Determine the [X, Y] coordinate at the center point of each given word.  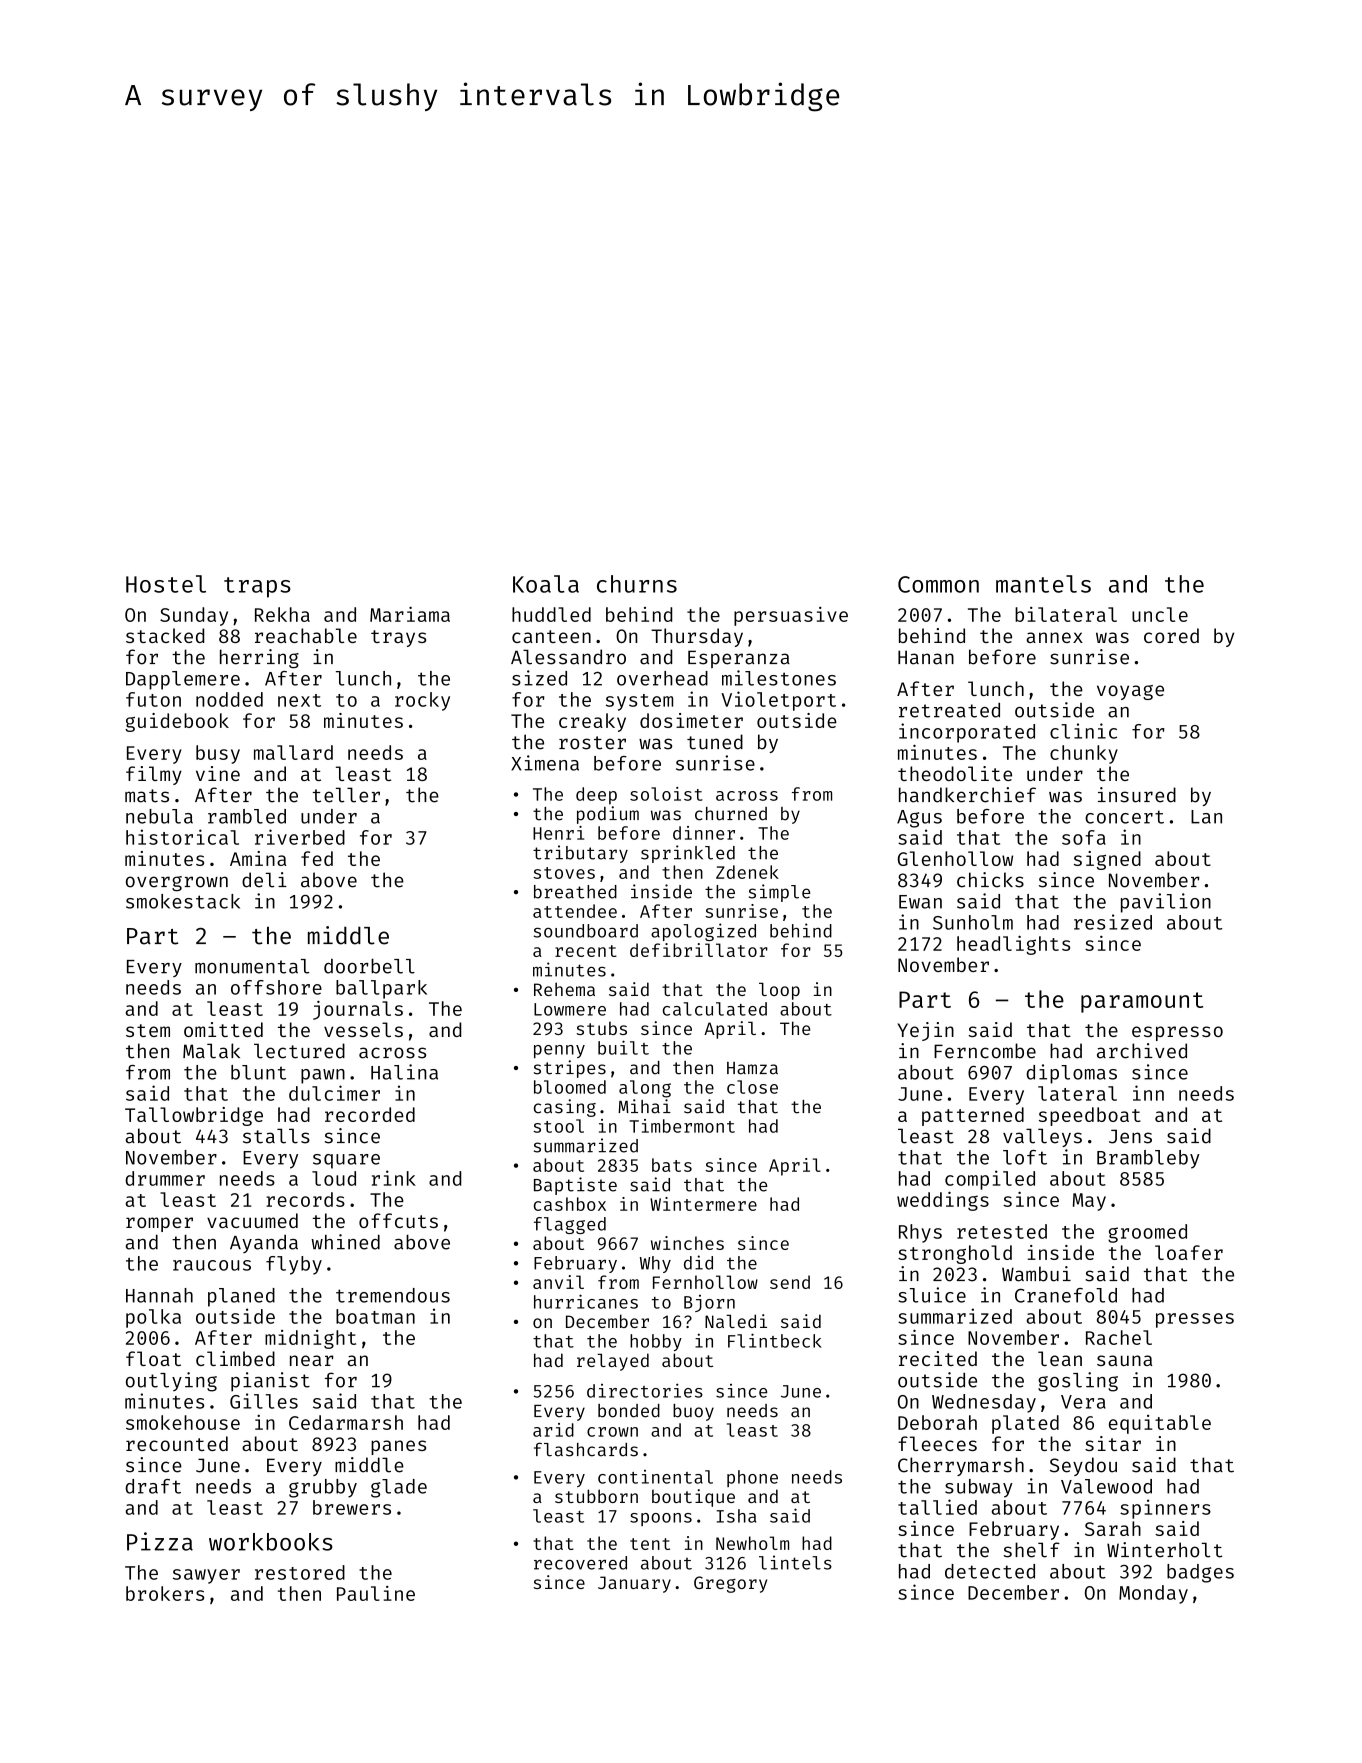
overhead [662, 678]
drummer [165, 1178]
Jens [1130, 1136]
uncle [1160, 614]
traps [257, 587]
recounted [177, 1443]
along [645, 1089]
